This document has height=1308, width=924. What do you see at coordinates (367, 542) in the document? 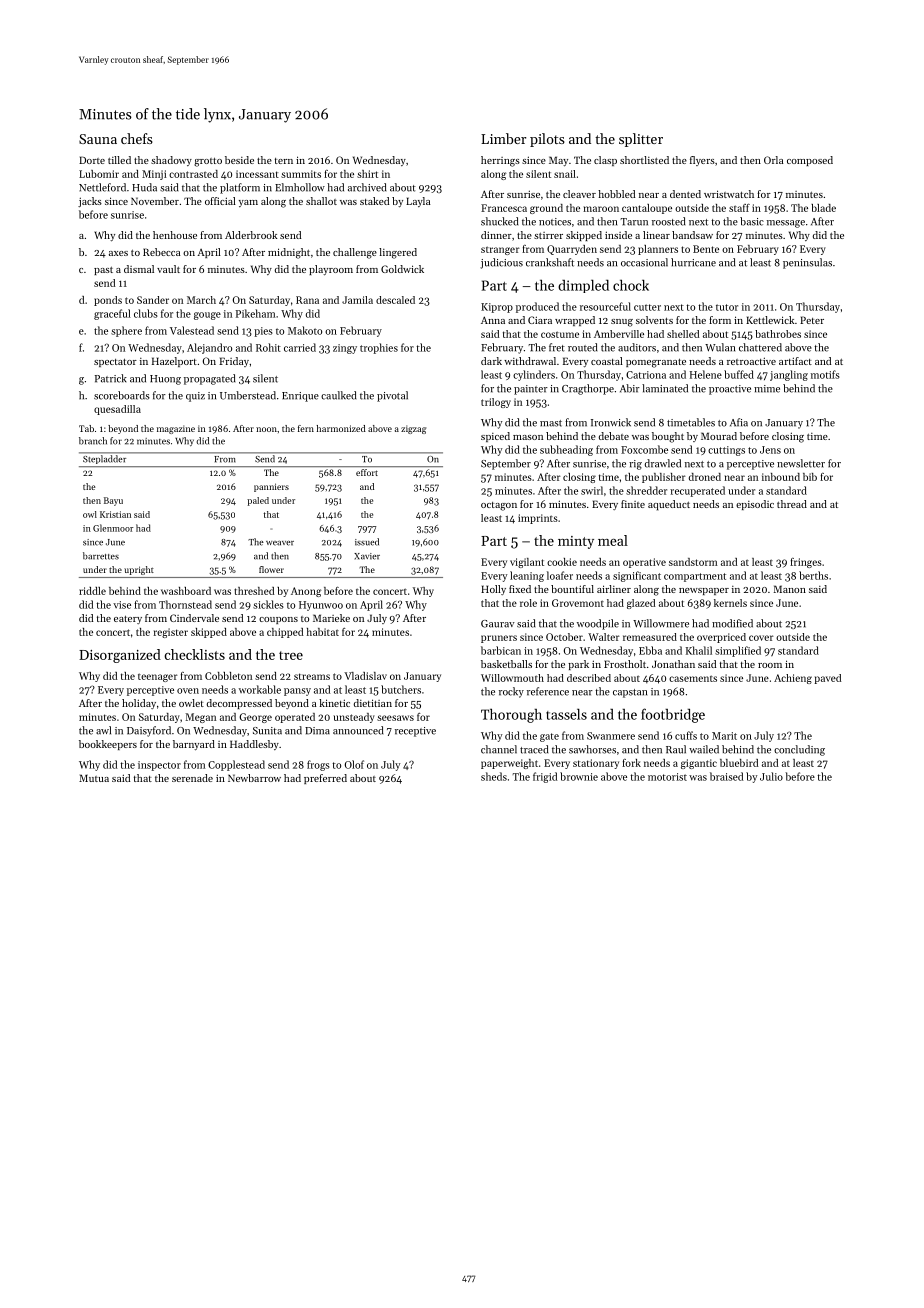
I see `issued` at bounding box center [367, 542].
